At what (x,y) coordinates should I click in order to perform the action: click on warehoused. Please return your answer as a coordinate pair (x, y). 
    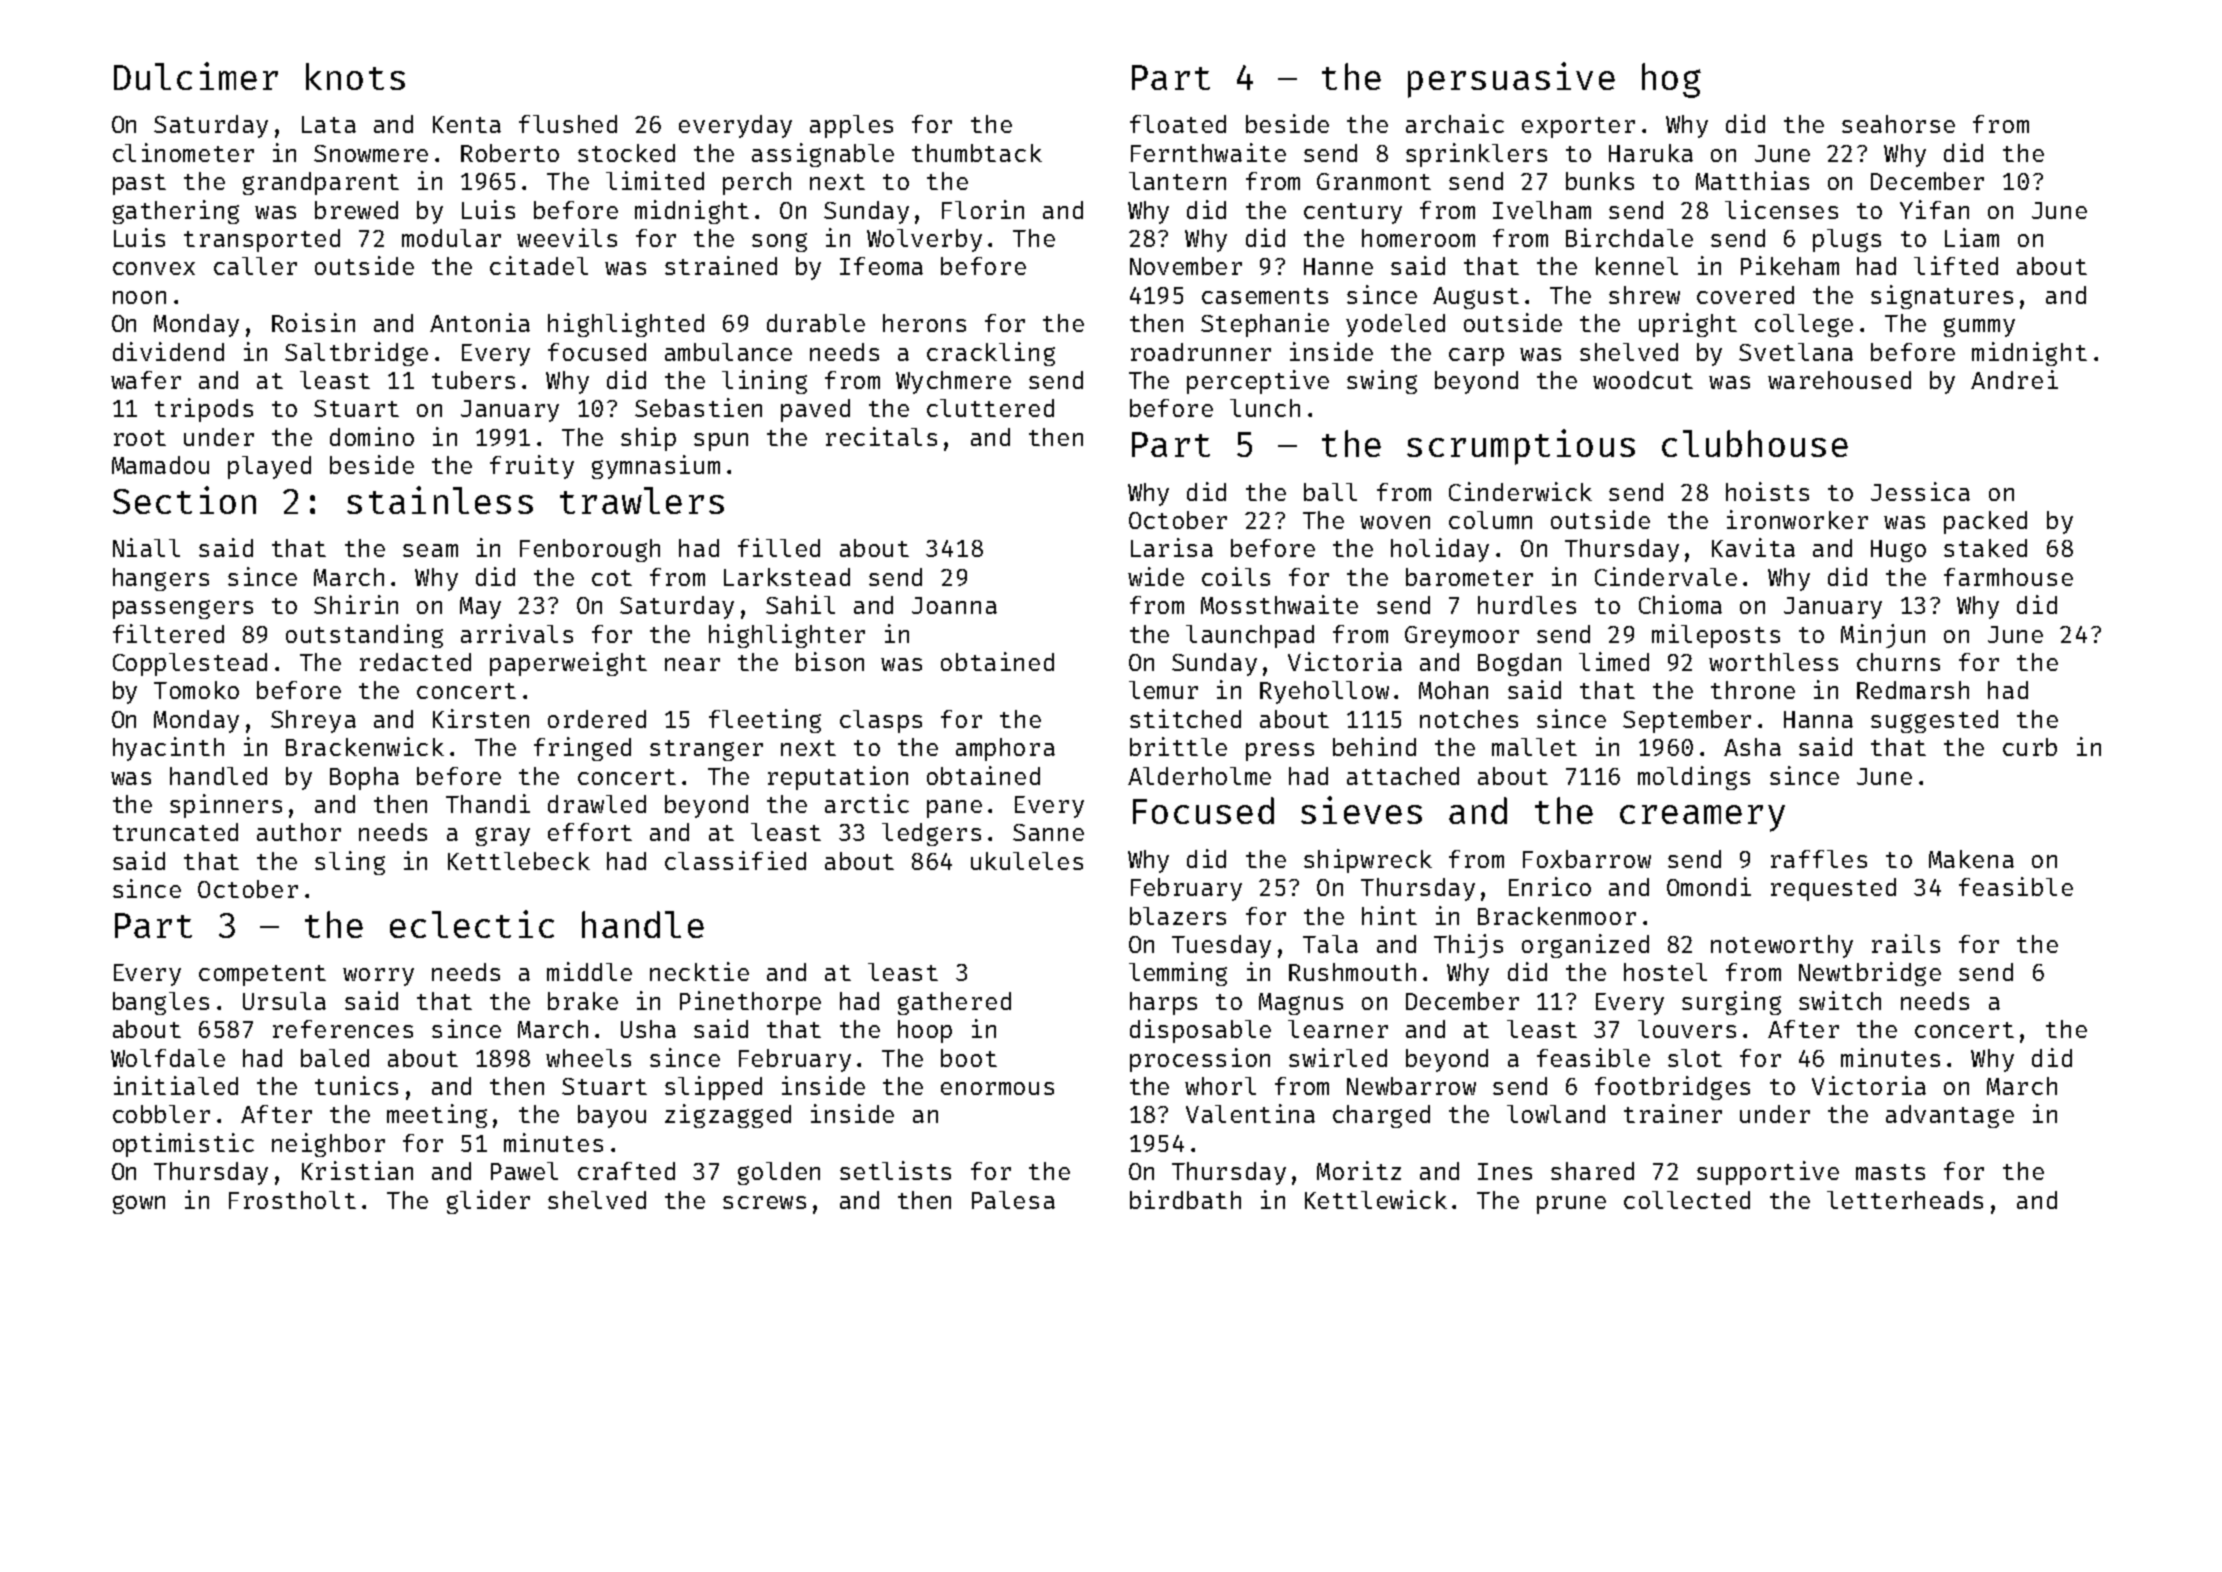
    Looking at the image, I should click on (1839, 380).
